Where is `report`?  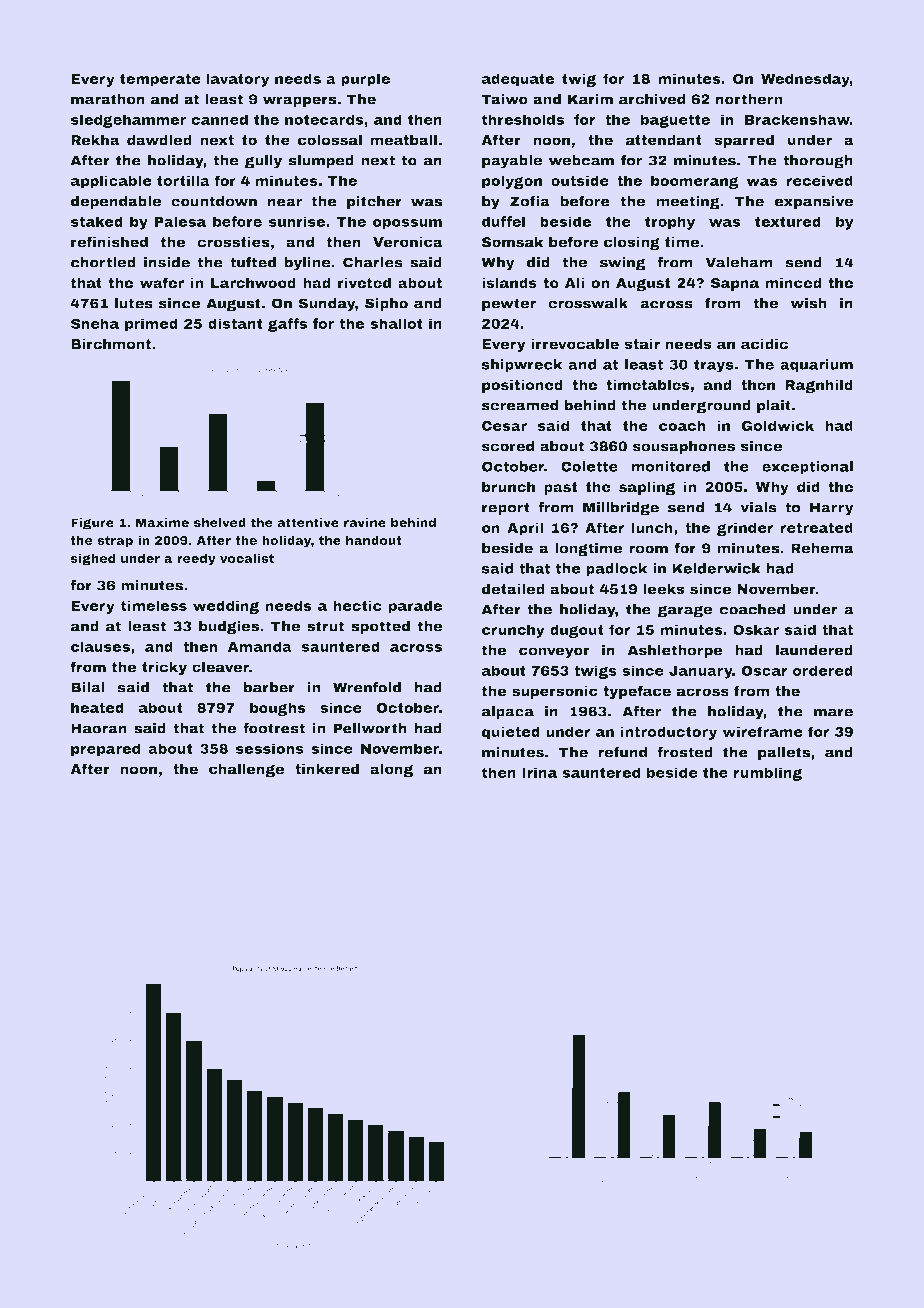
report is located at coordinates (506, 509).
